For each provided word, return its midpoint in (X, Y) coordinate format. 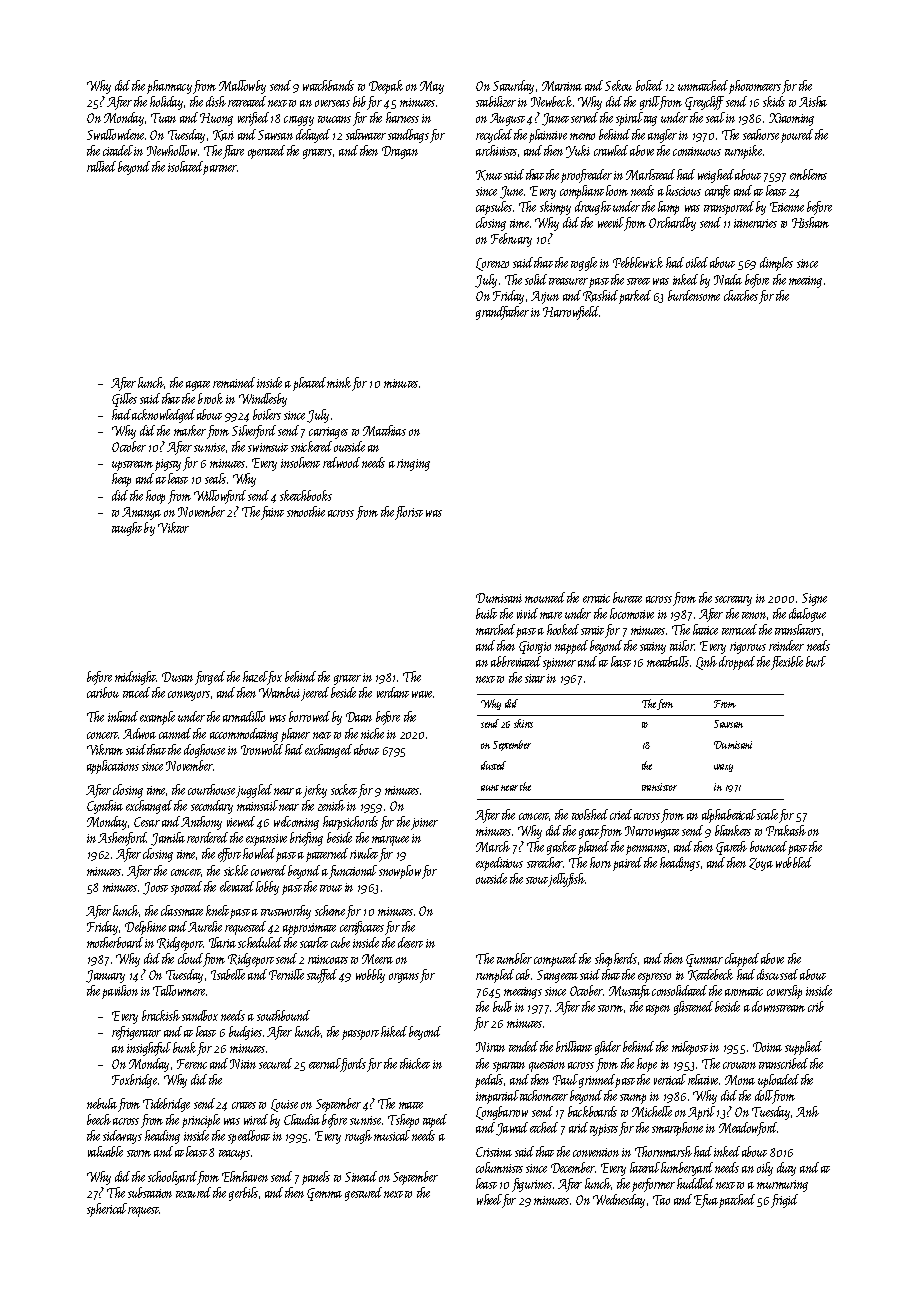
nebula (102, 1103)
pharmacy (169, 87)
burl (816, 661)
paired (627, 864)
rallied (101, 166)
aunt (490, 788)
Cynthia (105, 807)
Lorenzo (492, 264)
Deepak (386, 87)
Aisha (813, 101)
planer (295, 735)
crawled (611, 150)
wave (423, 694)
